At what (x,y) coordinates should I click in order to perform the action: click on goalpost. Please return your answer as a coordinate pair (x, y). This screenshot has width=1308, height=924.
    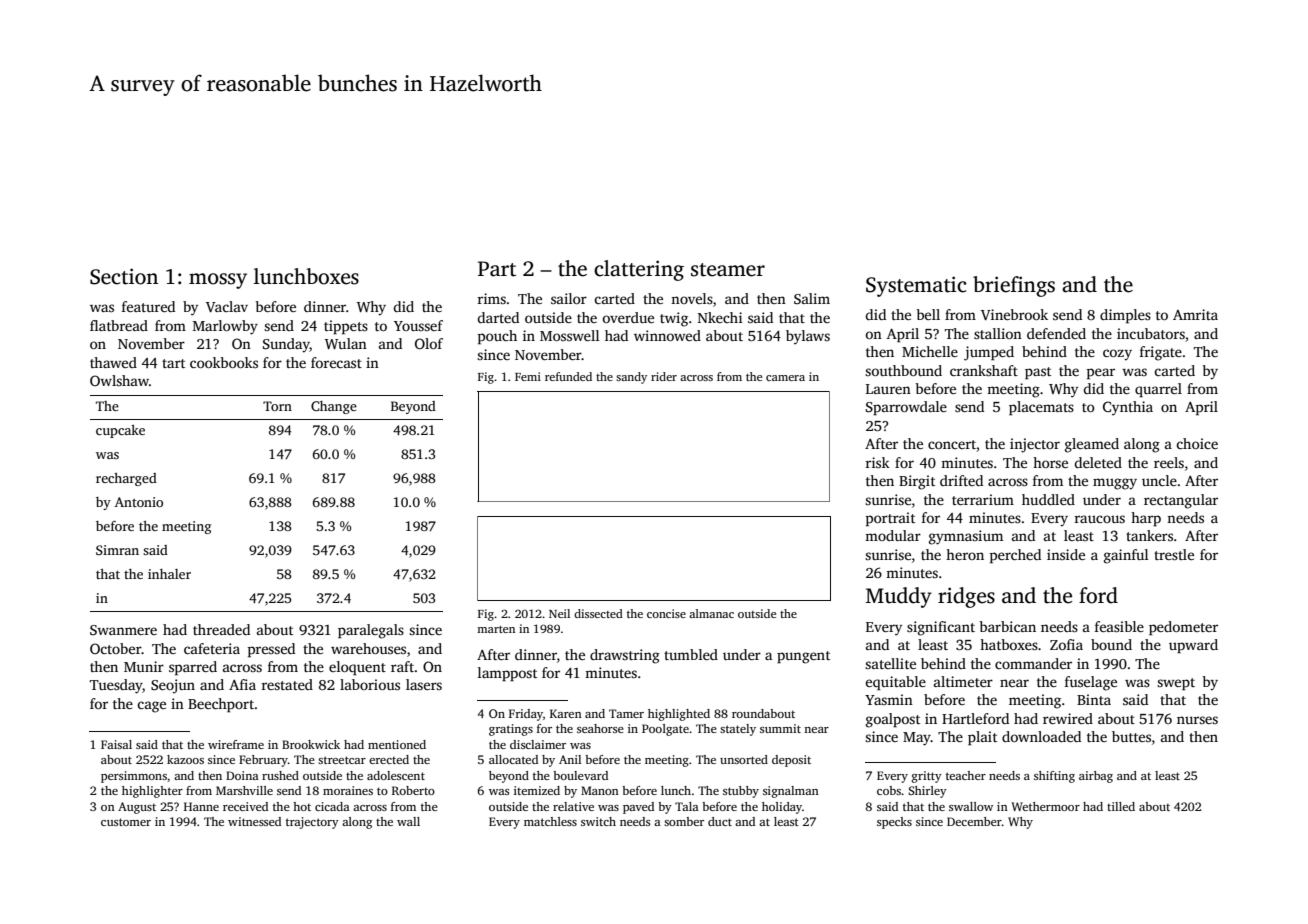
    Looking at the image, I should click on (893, 720).
